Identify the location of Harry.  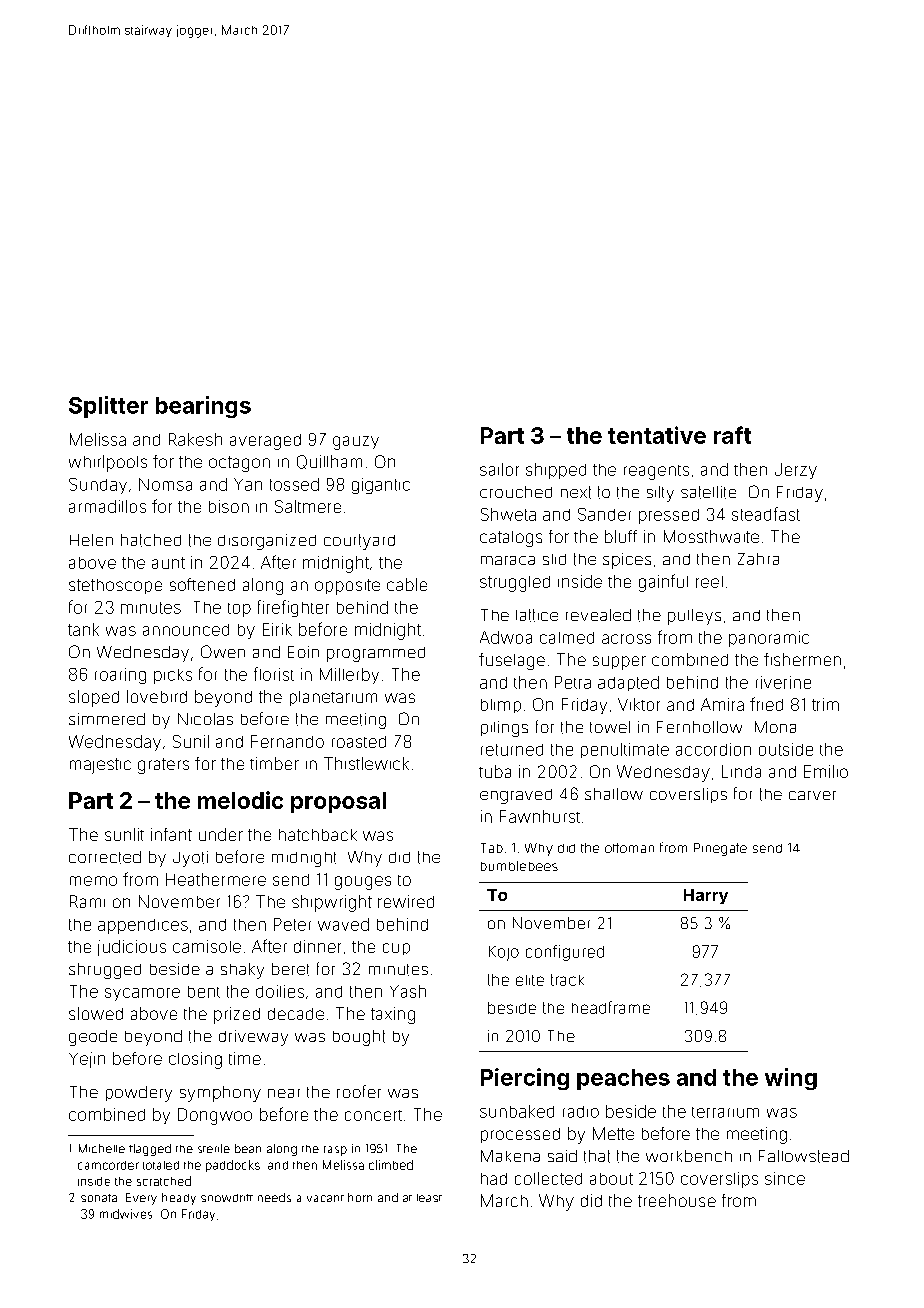
(706, 896).
